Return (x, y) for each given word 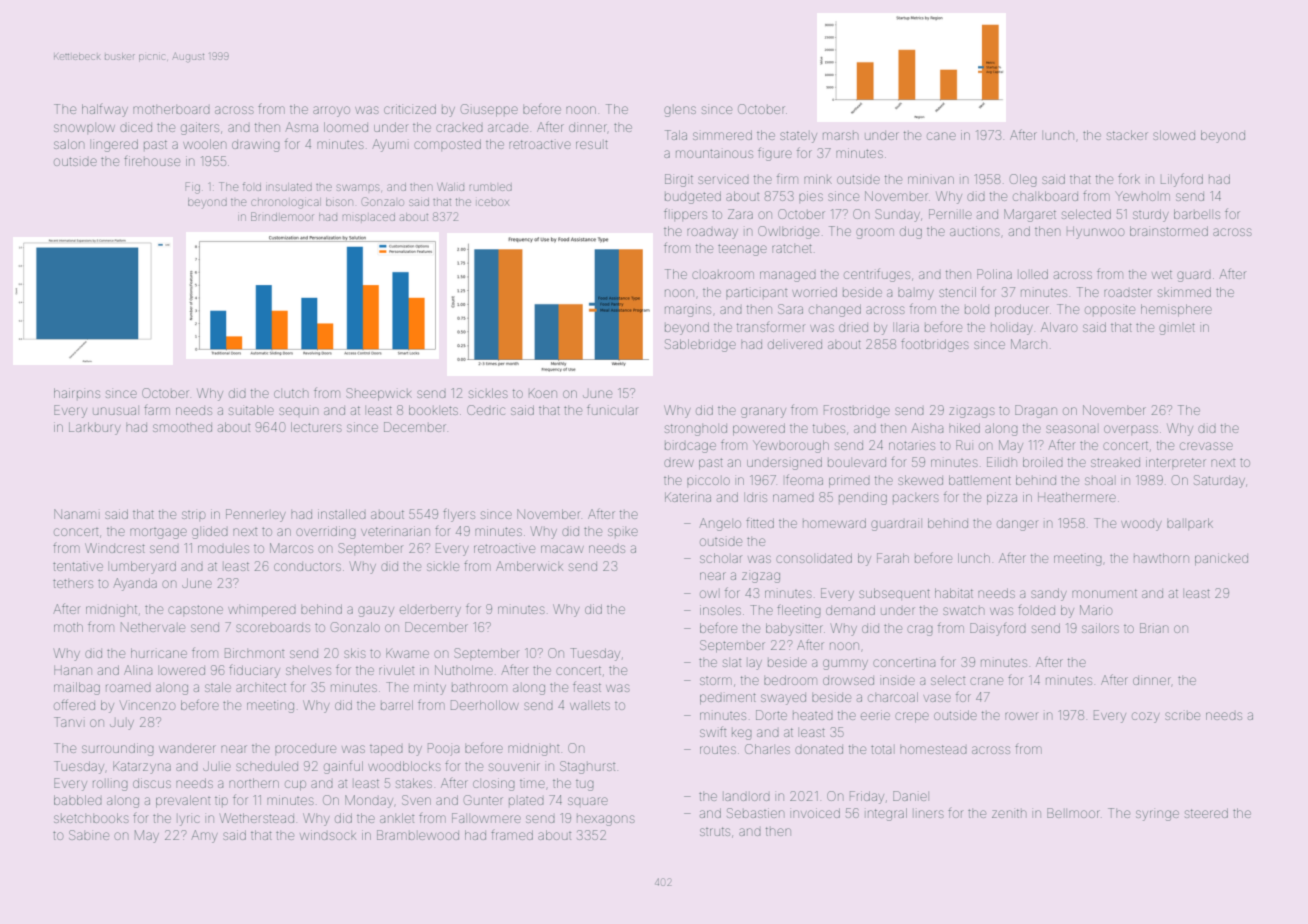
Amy (204, 836)
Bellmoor (1073, 813)
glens (680, 111)
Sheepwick (379, 394)
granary (763, 412)
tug (585, 785)
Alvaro (1059, 327)
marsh (840, 136)
